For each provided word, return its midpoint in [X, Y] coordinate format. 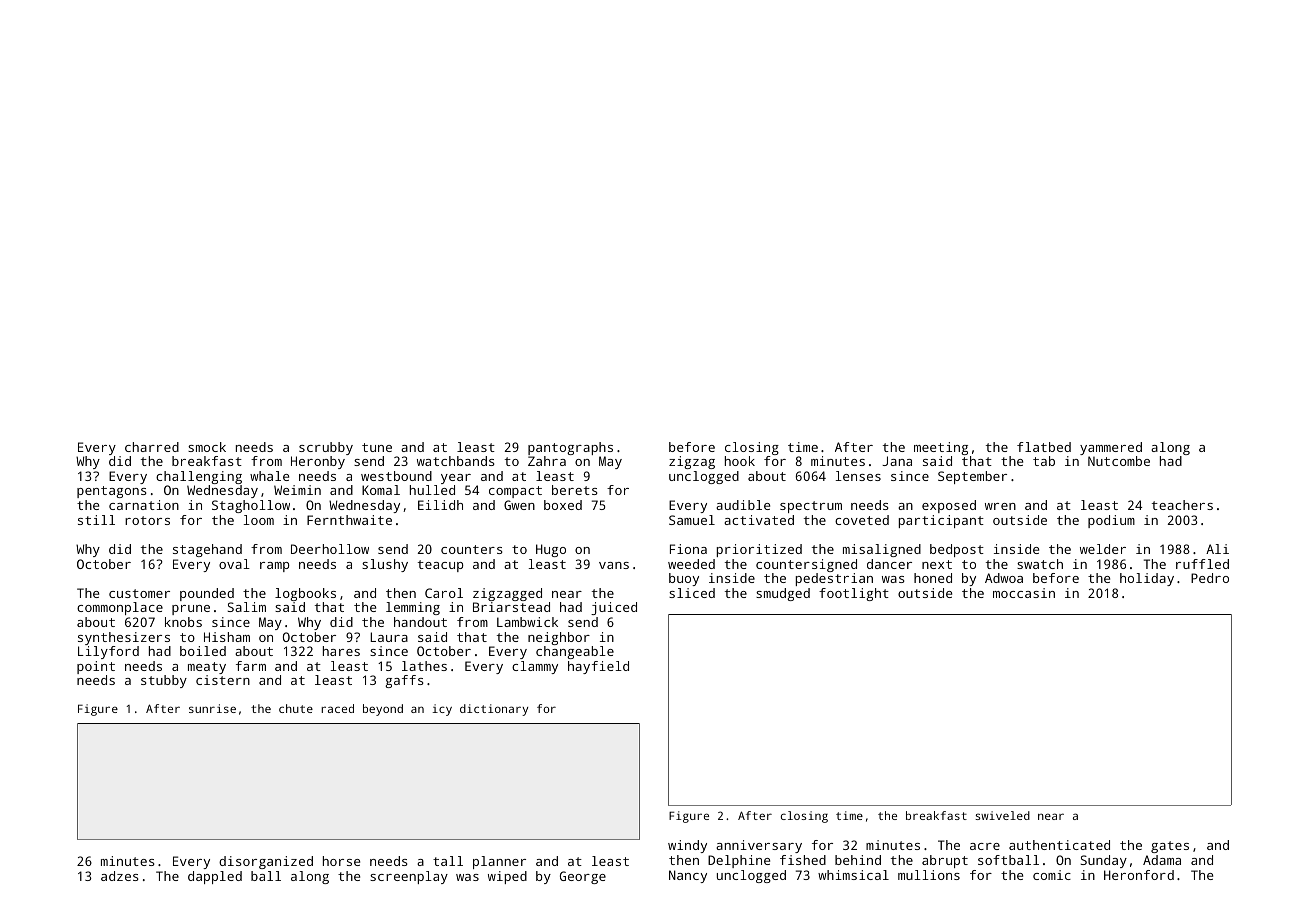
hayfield [598, 667]
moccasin [1024, 593]
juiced [614, 608]
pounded [207, 594]
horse [341, 861]
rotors [147, 520]
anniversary [759, 846]
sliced [692, 593]
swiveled [1002, 815]
